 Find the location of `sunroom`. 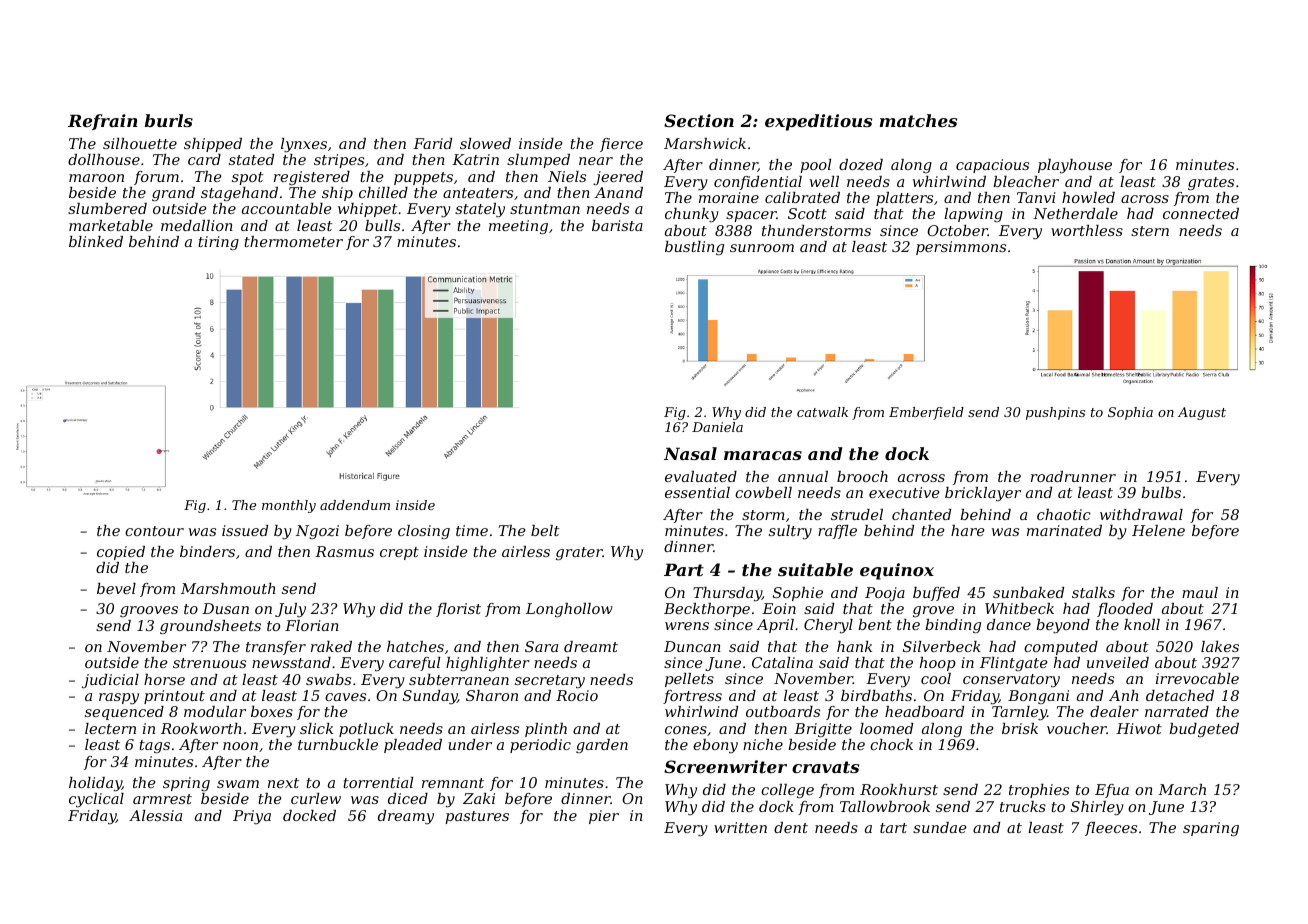

sunroom is located at coordinates (762, 248).
